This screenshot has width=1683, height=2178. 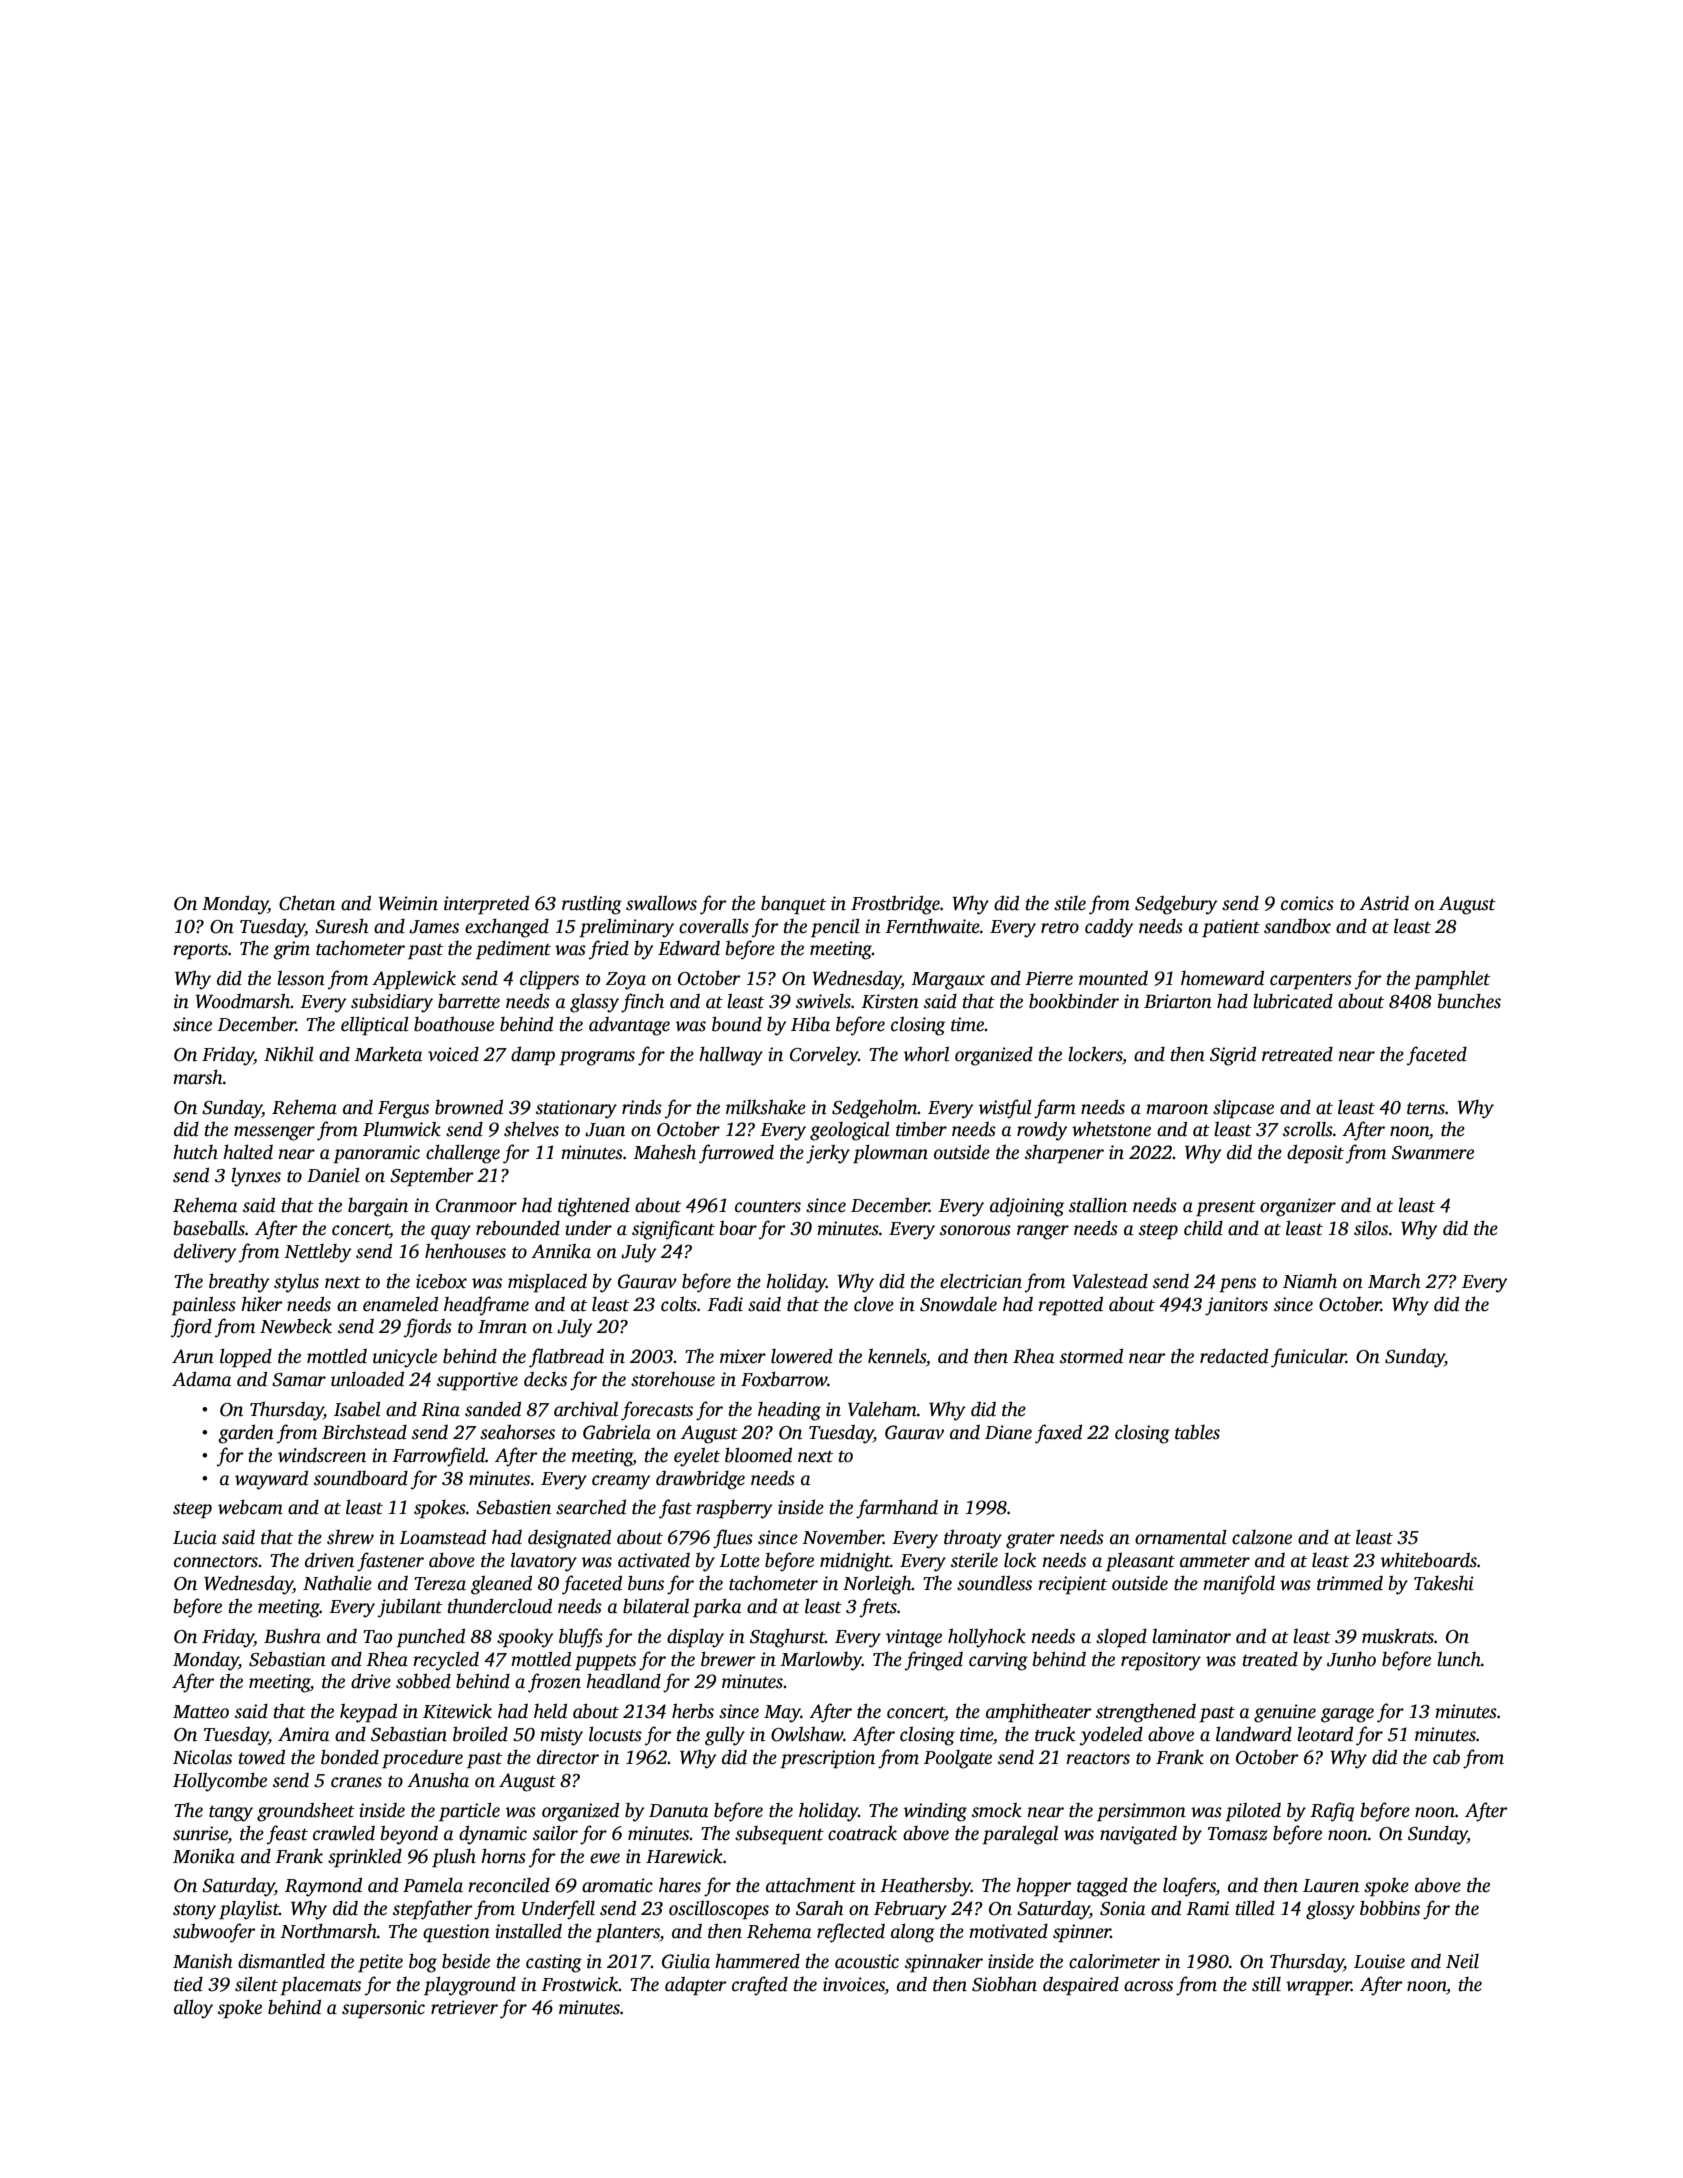 What do you see at coordinates (1231, 928) in the screenshot?
I see `patient` at bounding box center [1231, 928].
